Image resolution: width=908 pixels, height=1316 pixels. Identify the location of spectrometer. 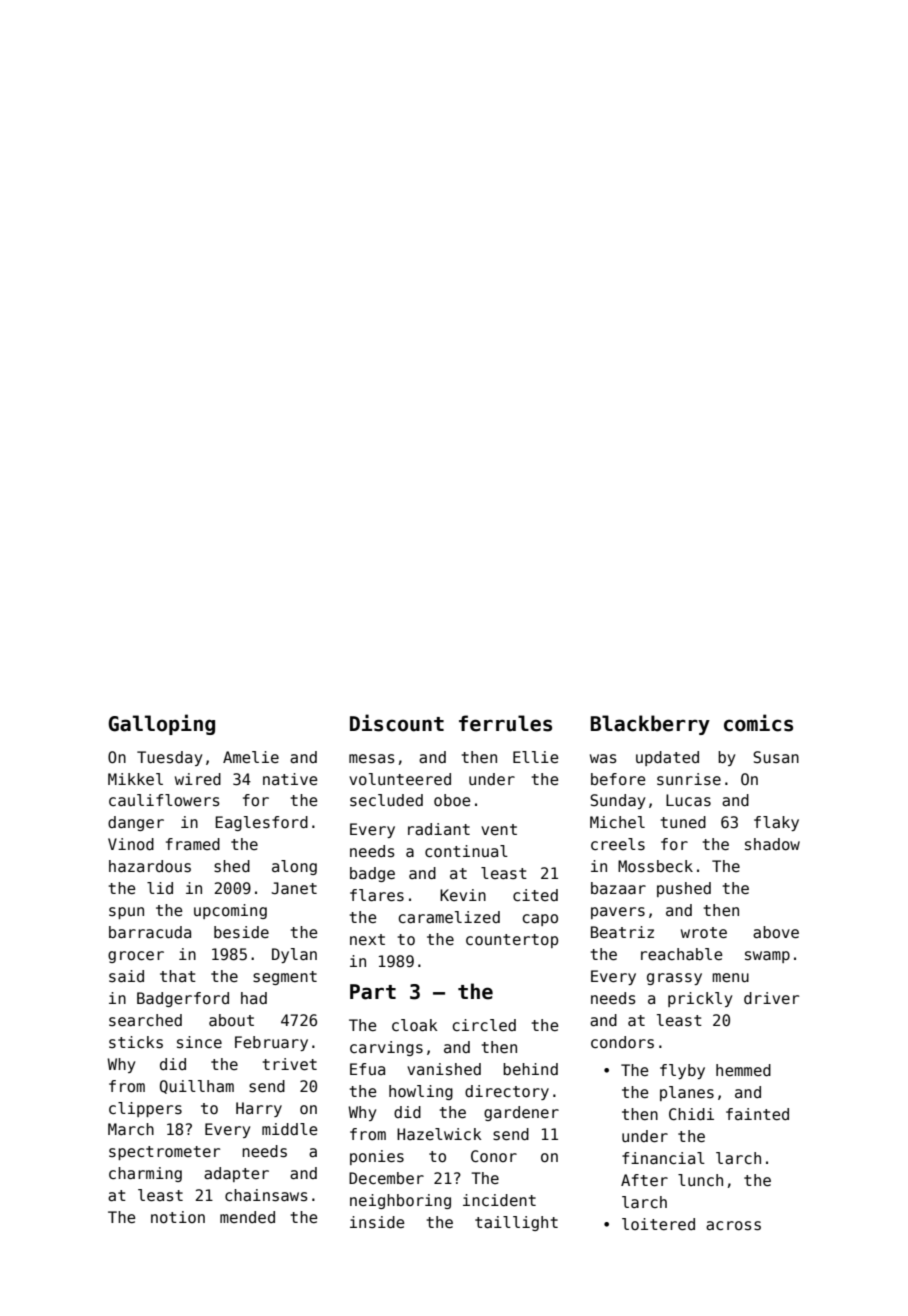
(164, 1153).
